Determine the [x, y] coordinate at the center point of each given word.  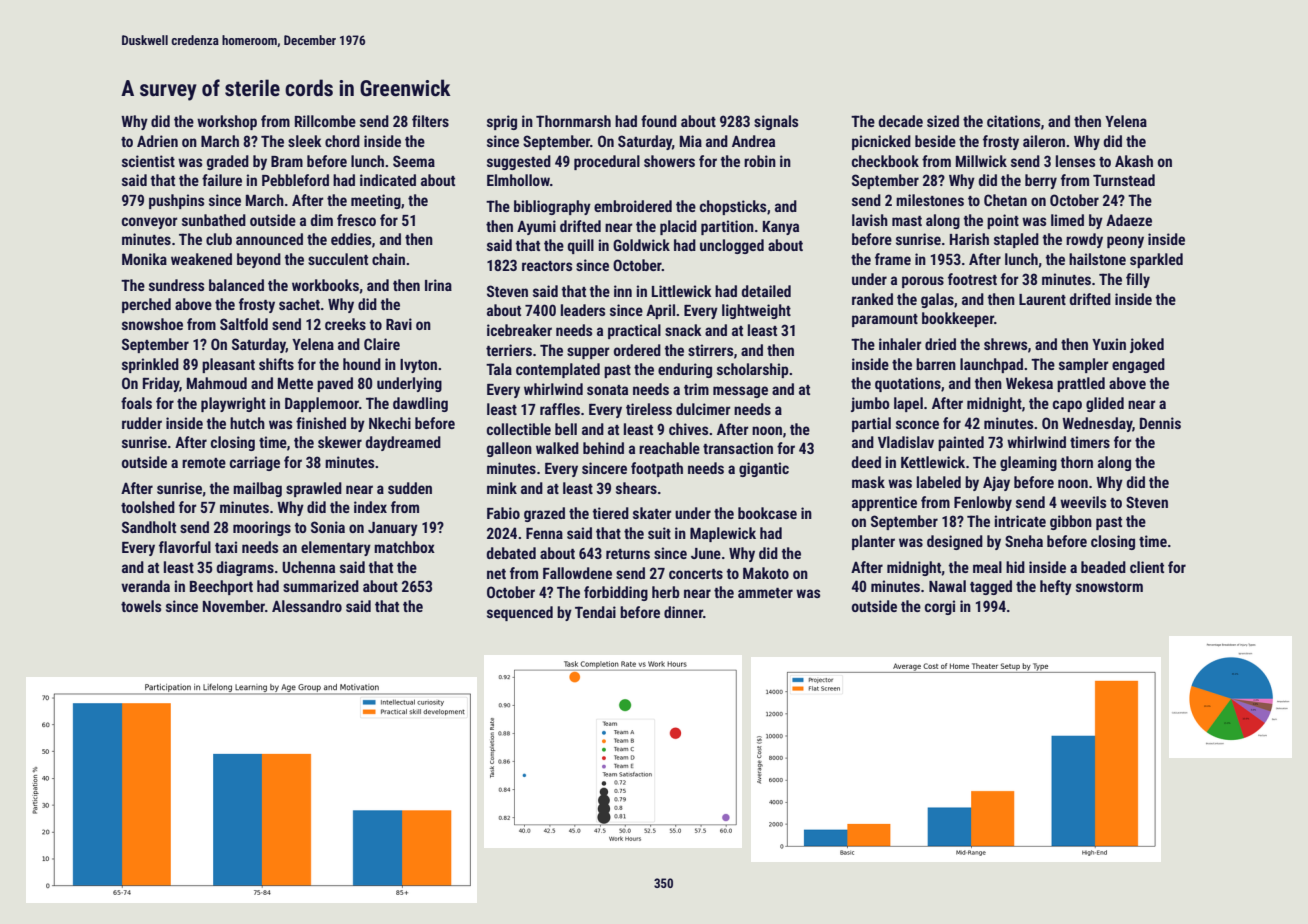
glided [1105, 404]
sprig [502, 122]
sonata [607, 390]
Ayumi [536, 227]
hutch [247, 423]
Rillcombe [325, 121]
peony [1125, 242]
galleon [509, 449]
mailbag [257, 489]
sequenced [520, 613]
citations [1013, 121]
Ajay [996, 483]
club [219, 239]
